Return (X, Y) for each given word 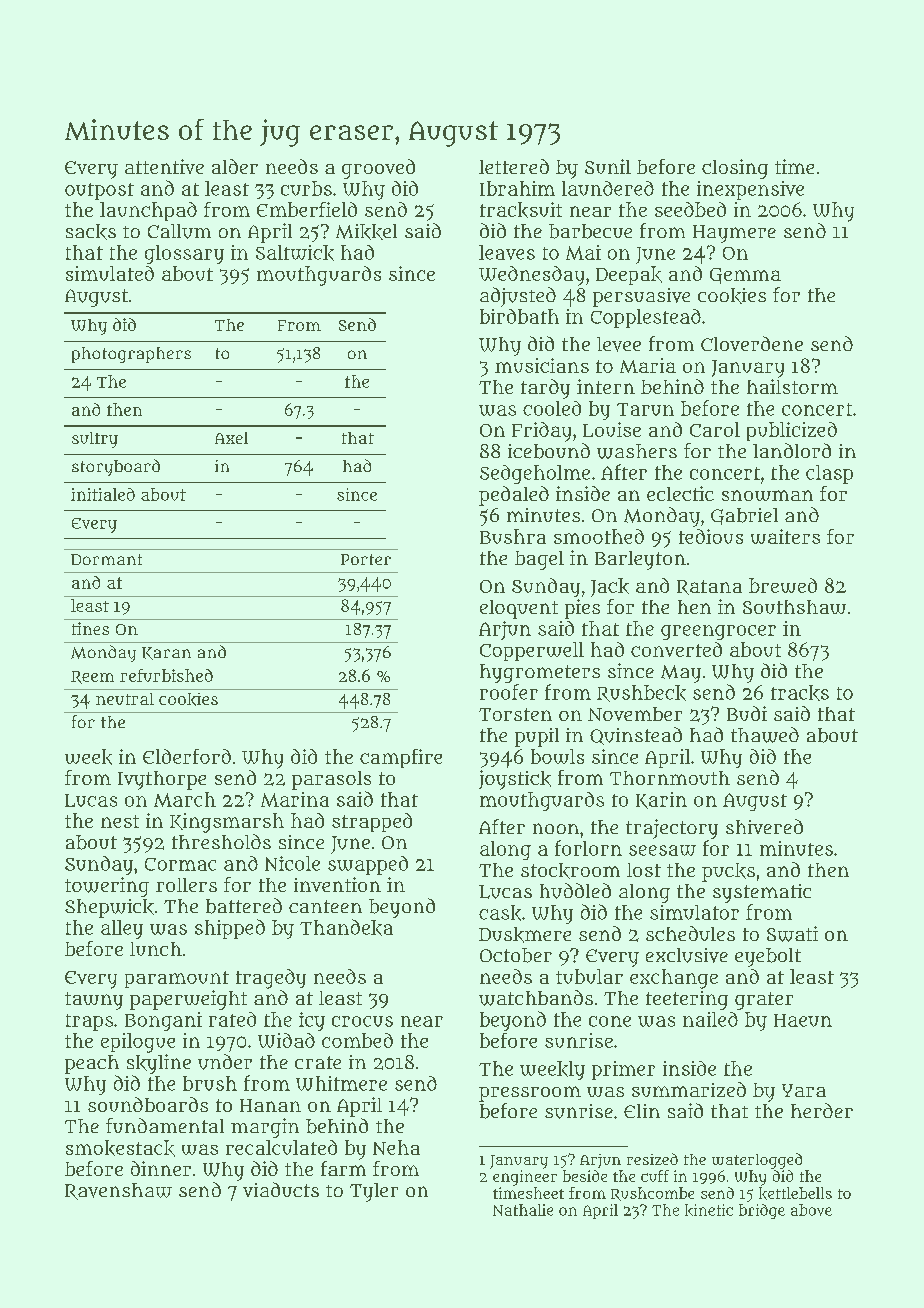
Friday (541, 432)
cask (500, 913)
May (681, 674)
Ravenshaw (118, 1191)
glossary (184, 254)
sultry (95, 440)
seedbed (690, 209)
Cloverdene (752, 343)
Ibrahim (517, 188)
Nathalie (523, 1210)
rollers (186, 885)
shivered (764, 826)
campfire (401, 758)
